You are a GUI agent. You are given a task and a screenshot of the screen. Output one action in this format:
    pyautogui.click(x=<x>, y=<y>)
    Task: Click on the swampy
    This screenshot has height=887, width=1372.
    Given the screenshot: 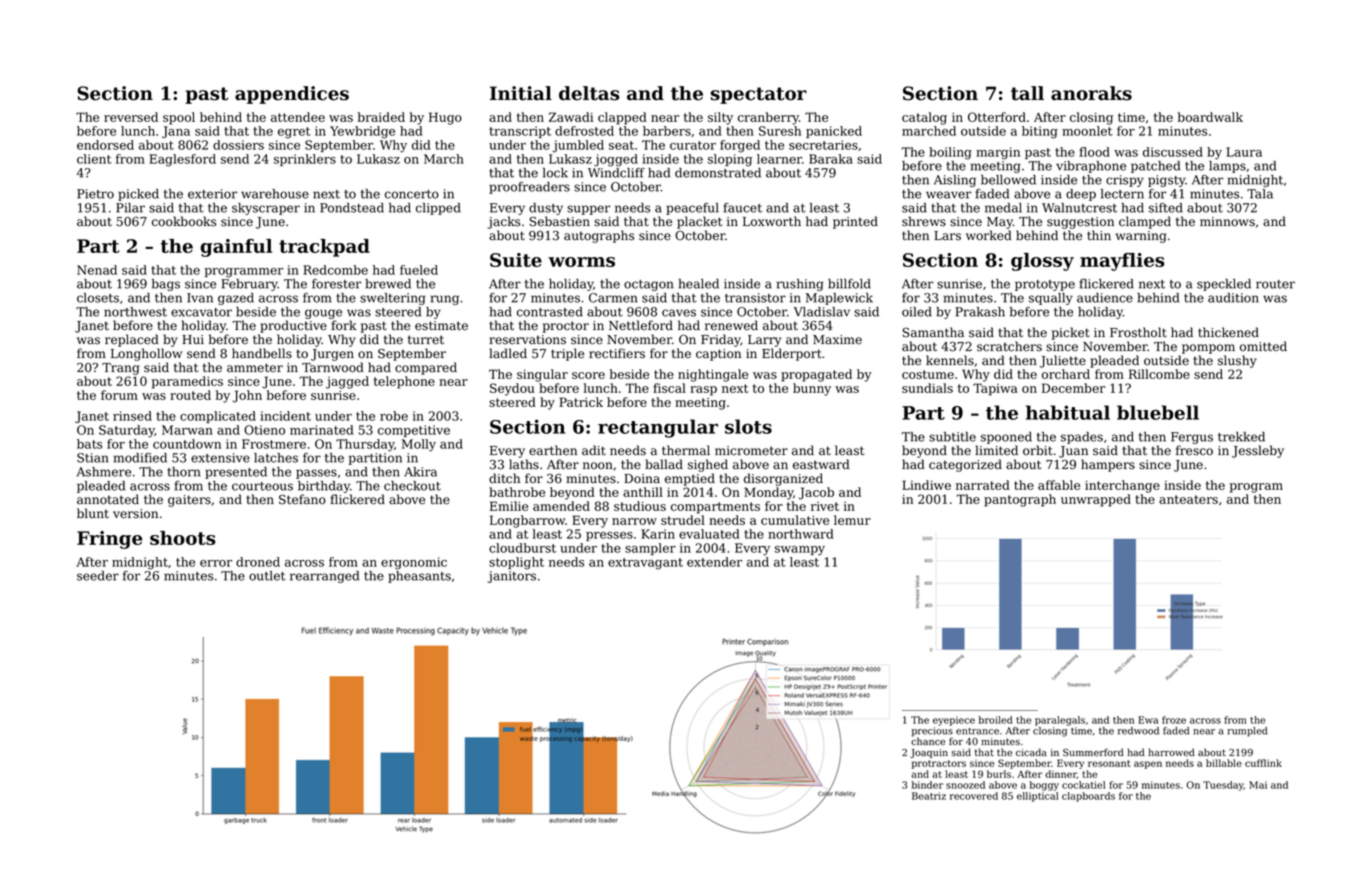 What is the action you would take?
    pyautogui.click(x=800, y=551)
